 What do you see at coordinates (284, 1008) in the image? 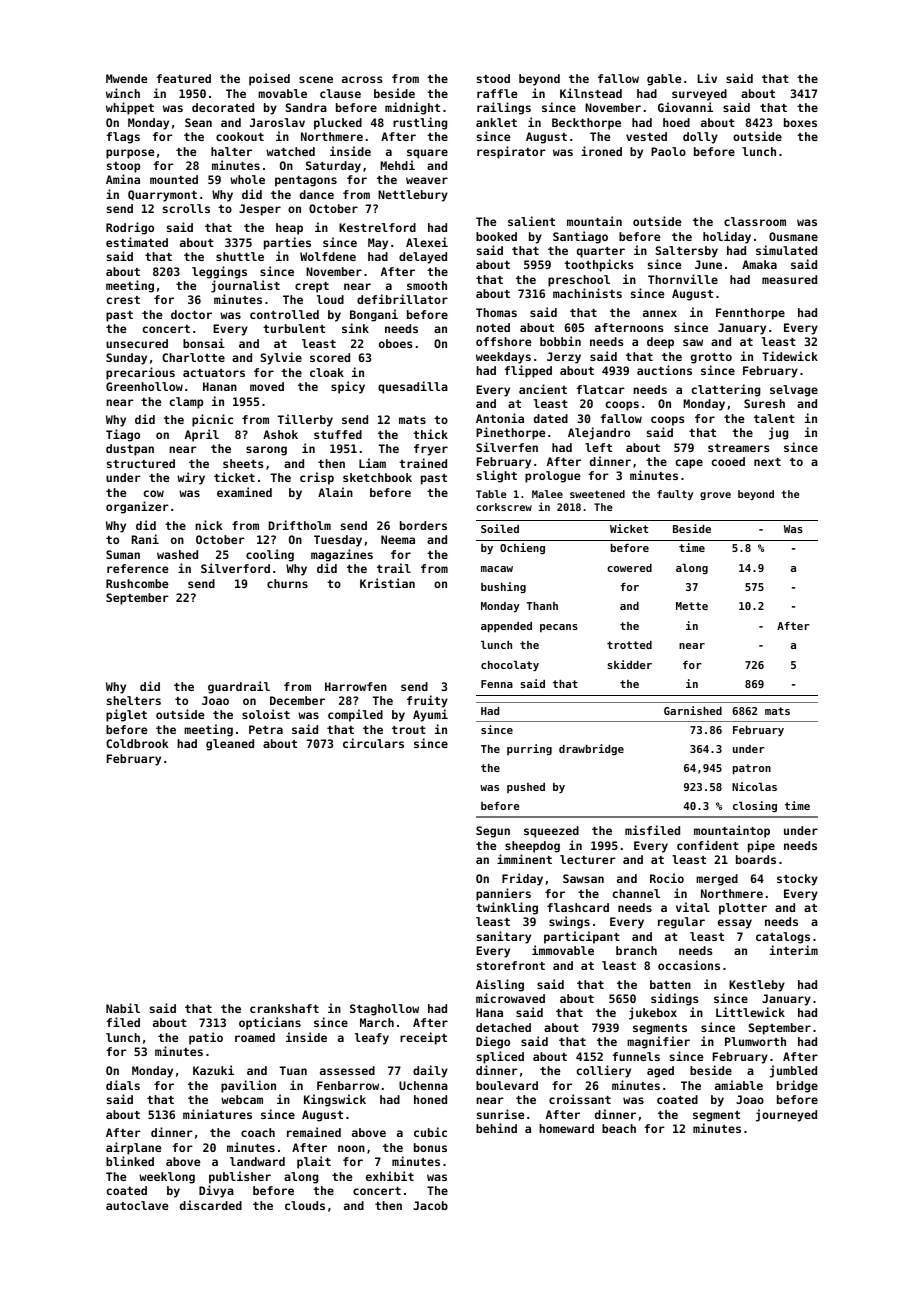
I see `crankshaft` at bounding box center [284, 1008].
